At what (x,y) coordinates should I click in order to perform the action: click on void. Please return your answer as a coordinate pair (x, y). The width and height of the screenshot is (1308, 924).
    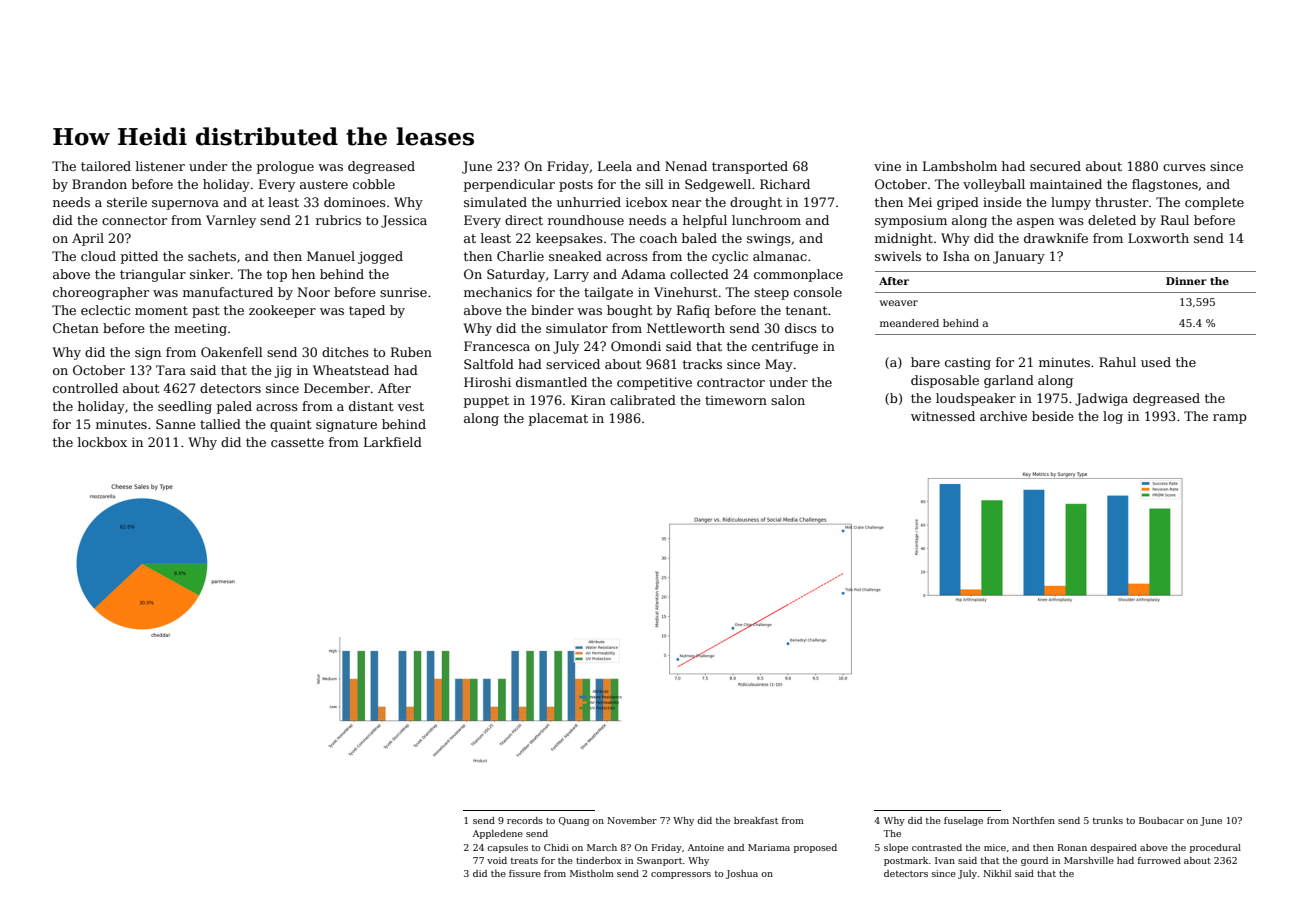
    Looking at the image, I should click on (497, 860).
